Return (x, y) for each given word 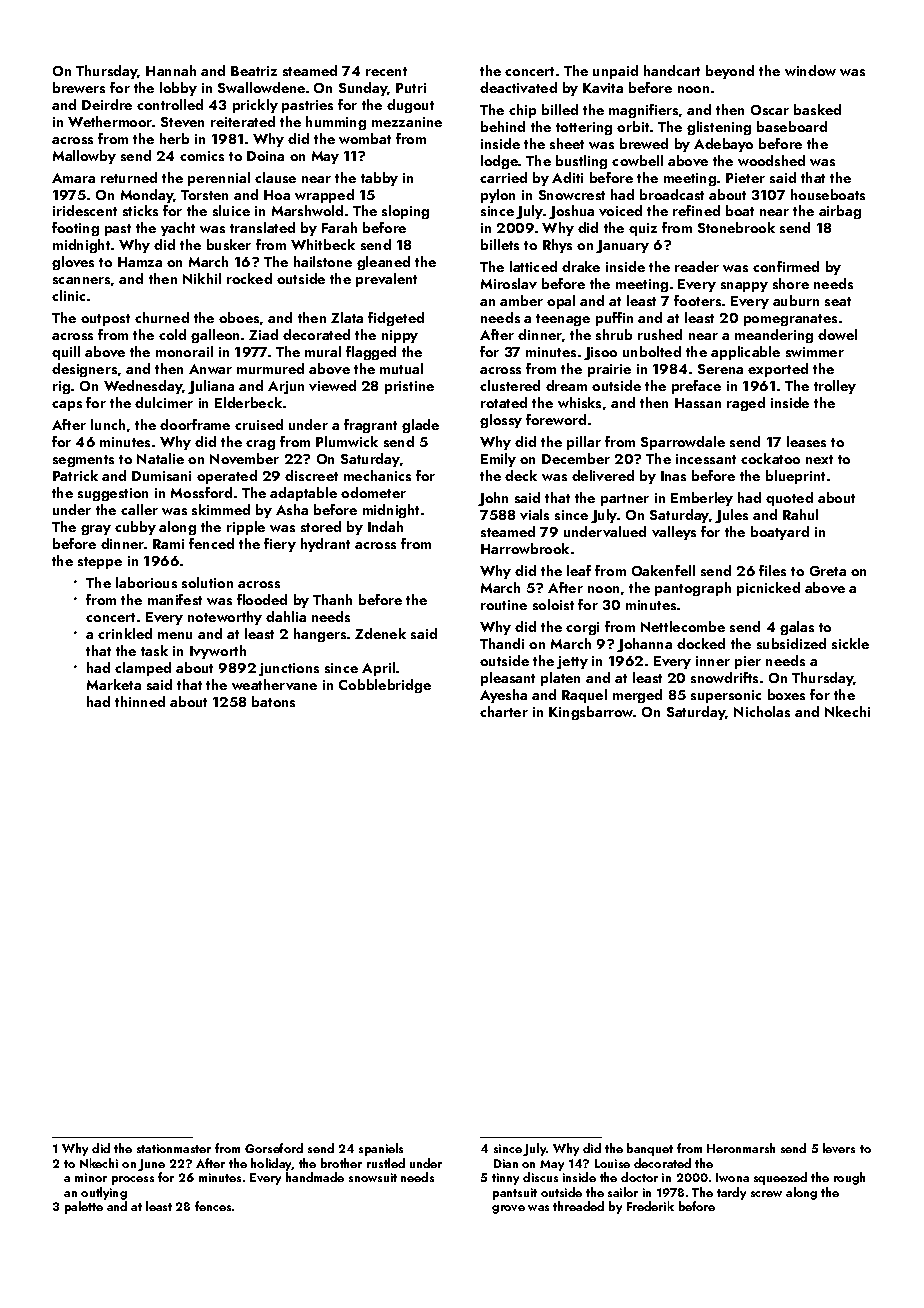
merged (637, 696)
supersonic (726, 696)
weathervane (274, 684)
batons (273, 701)
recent (386, 71)
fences (213, 1206)
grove (508, 1209)
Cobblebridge (385, 686)
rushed (660, 334)
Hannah (171, 70)
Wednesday (143, 387)
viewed (332, 385)
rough (849, 1178)
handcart (672, 70)
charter (504, 711)
